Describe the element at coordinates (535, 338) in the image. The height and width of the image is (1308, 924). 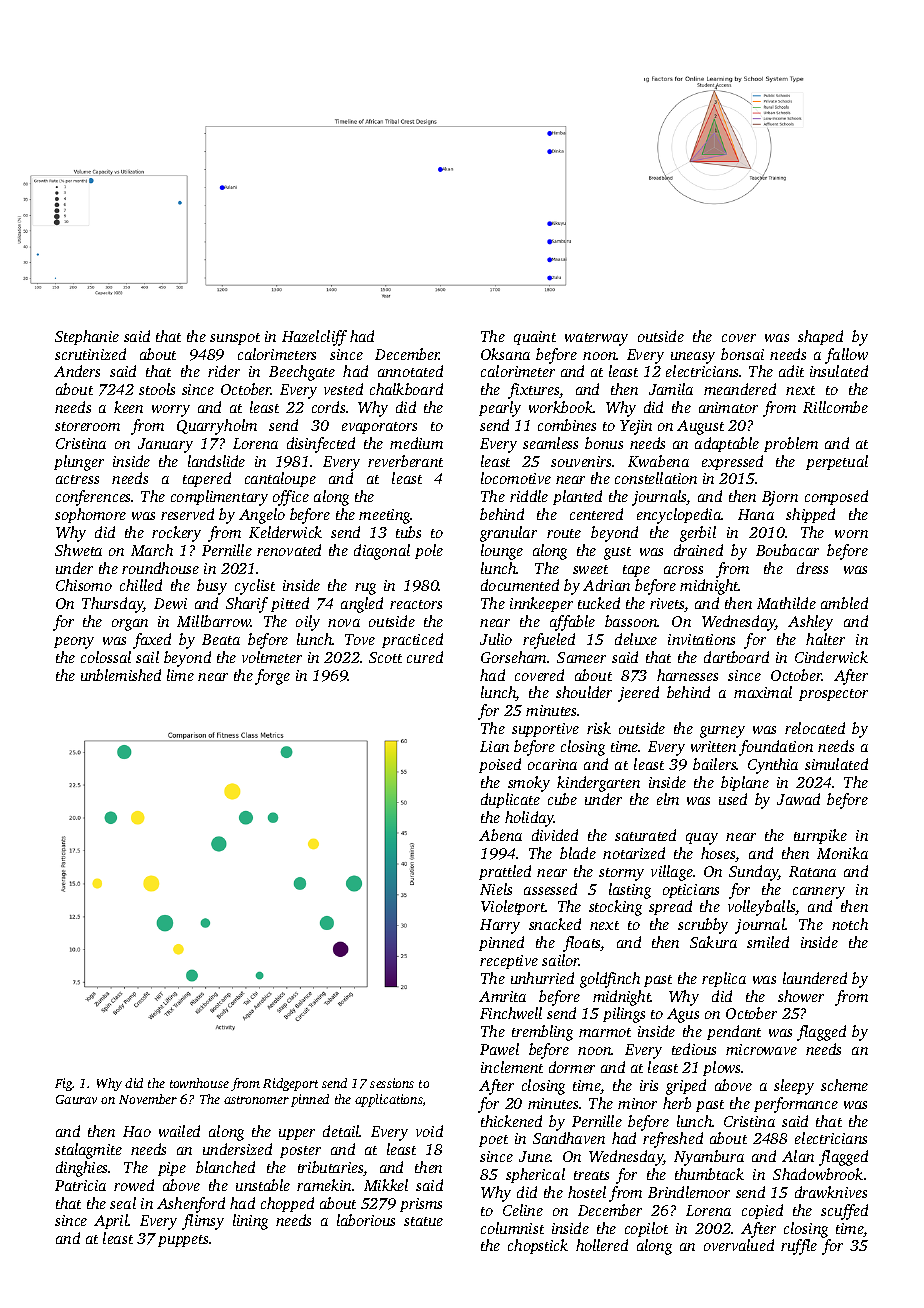
I see `quaint` at that location.
